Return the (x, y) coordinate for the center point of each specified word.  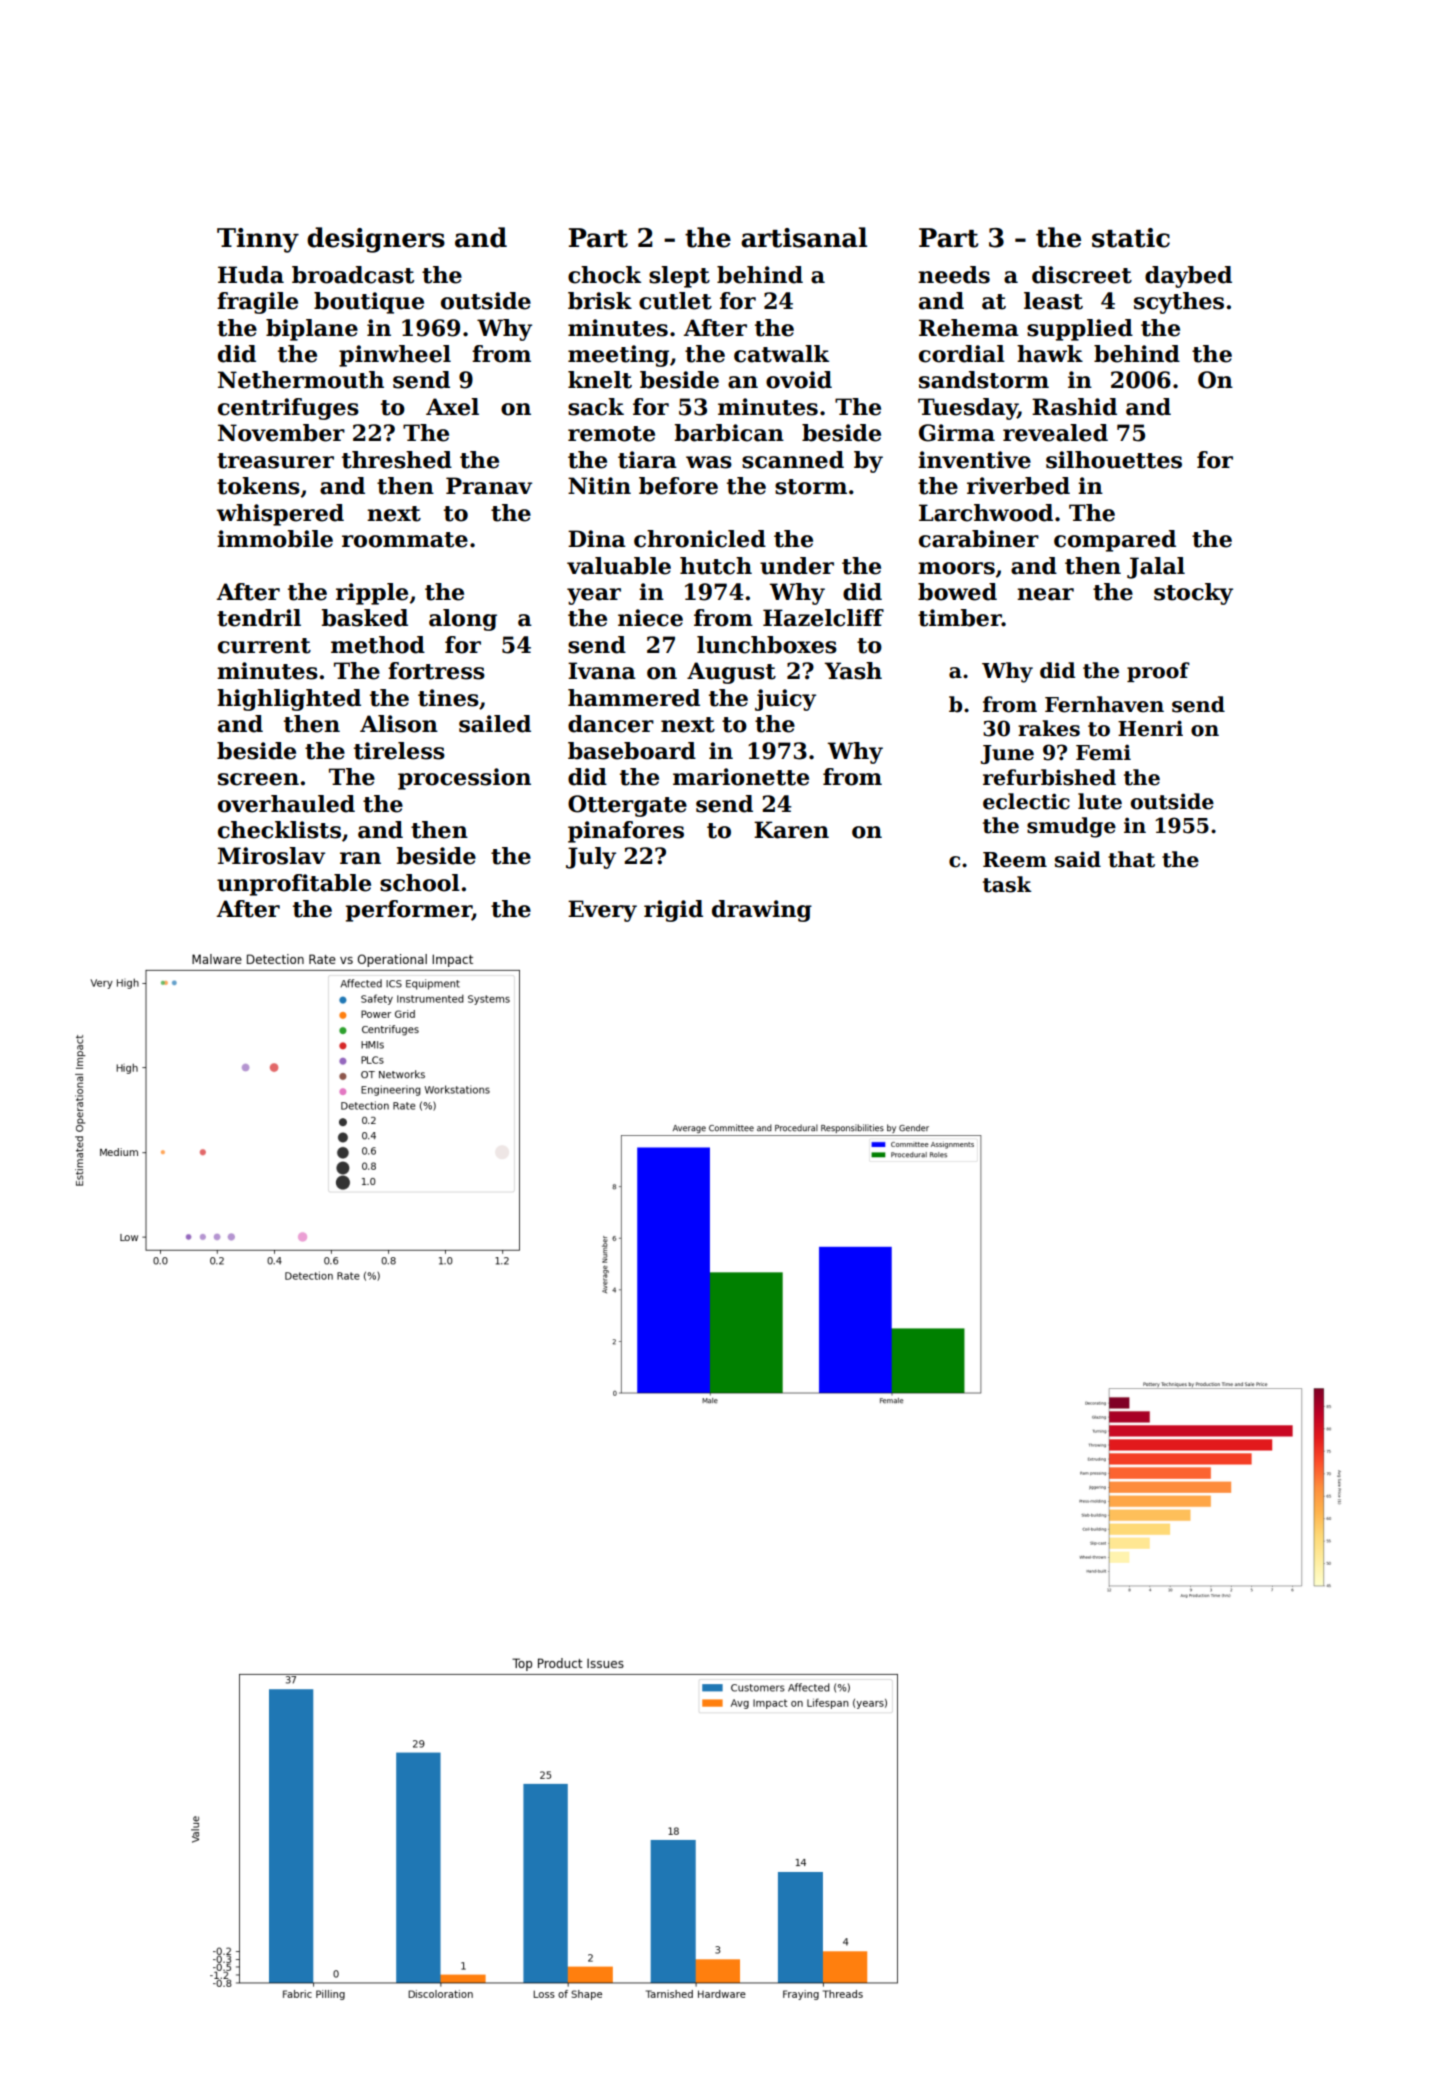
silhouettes (1114, 460)
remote (611, 434)
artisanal (804, 237)
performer (409, 911)
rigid (673, 911)
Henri (1150, 728)
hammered (634, 698)
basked (365, 618)
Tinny (258, 240)
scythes (1179, 303)
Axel (452, 407)
